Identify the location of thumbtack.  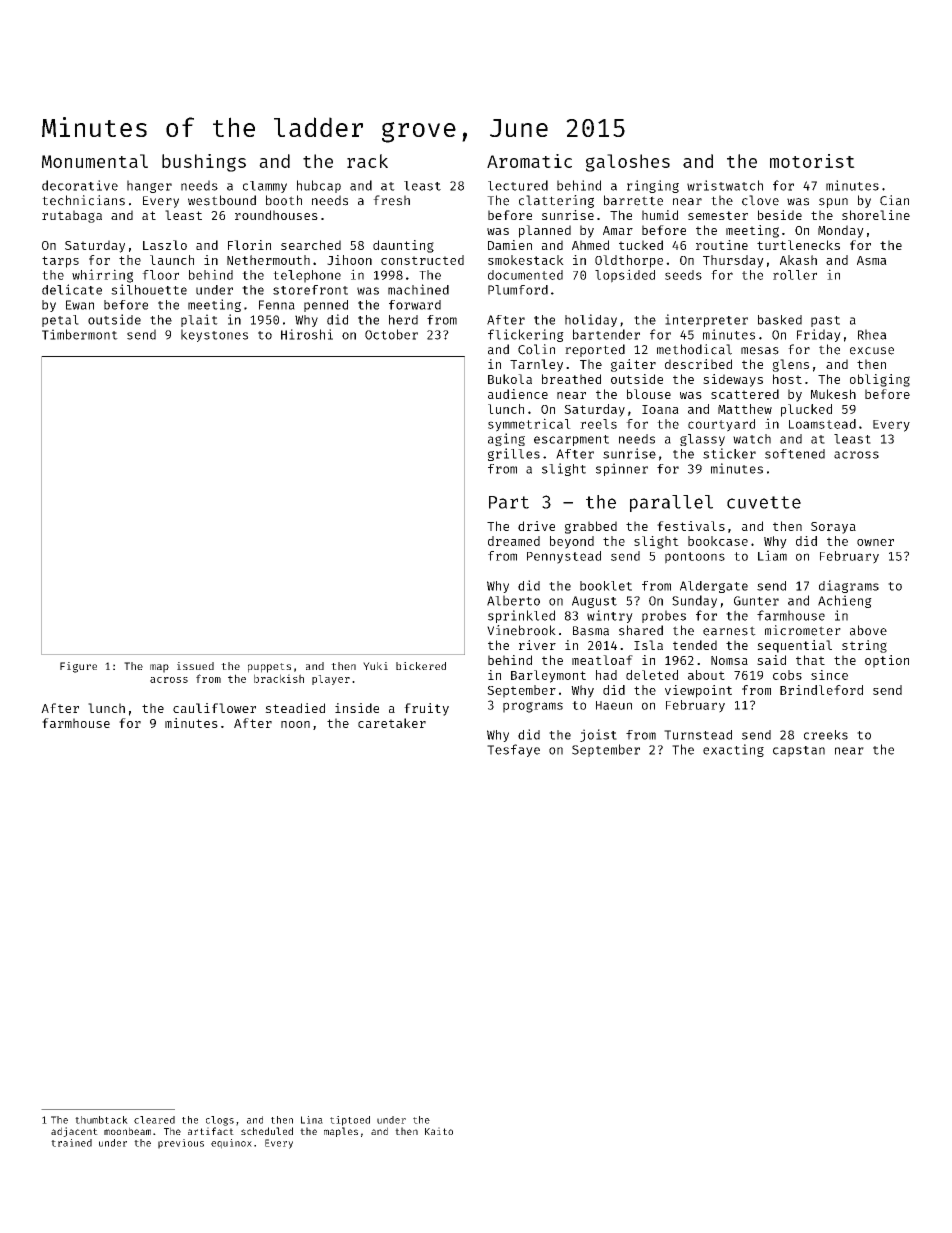
(101, 1120).
